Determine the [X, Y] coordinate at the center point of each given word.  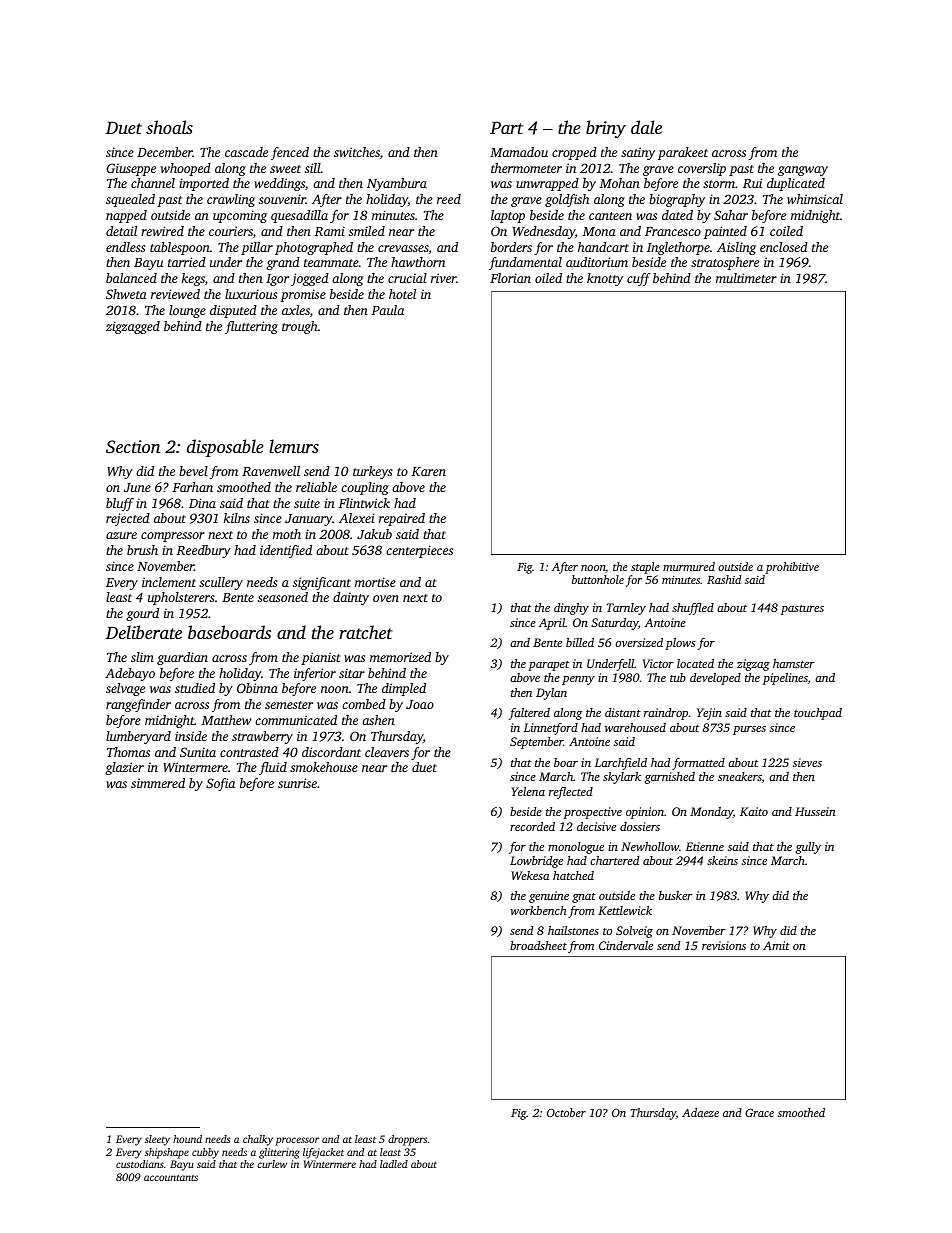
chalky [258, 1140]
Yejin [709, 714]
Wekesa [530, 875]
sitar [352, 673]
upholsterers [181, 598]
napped [126, 216]
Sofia [220, 784]
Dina [202, 503]
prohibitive [792, 568]
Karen [428, 471]
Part [506, 127]
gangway [803, 171]
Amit [776, 945]
